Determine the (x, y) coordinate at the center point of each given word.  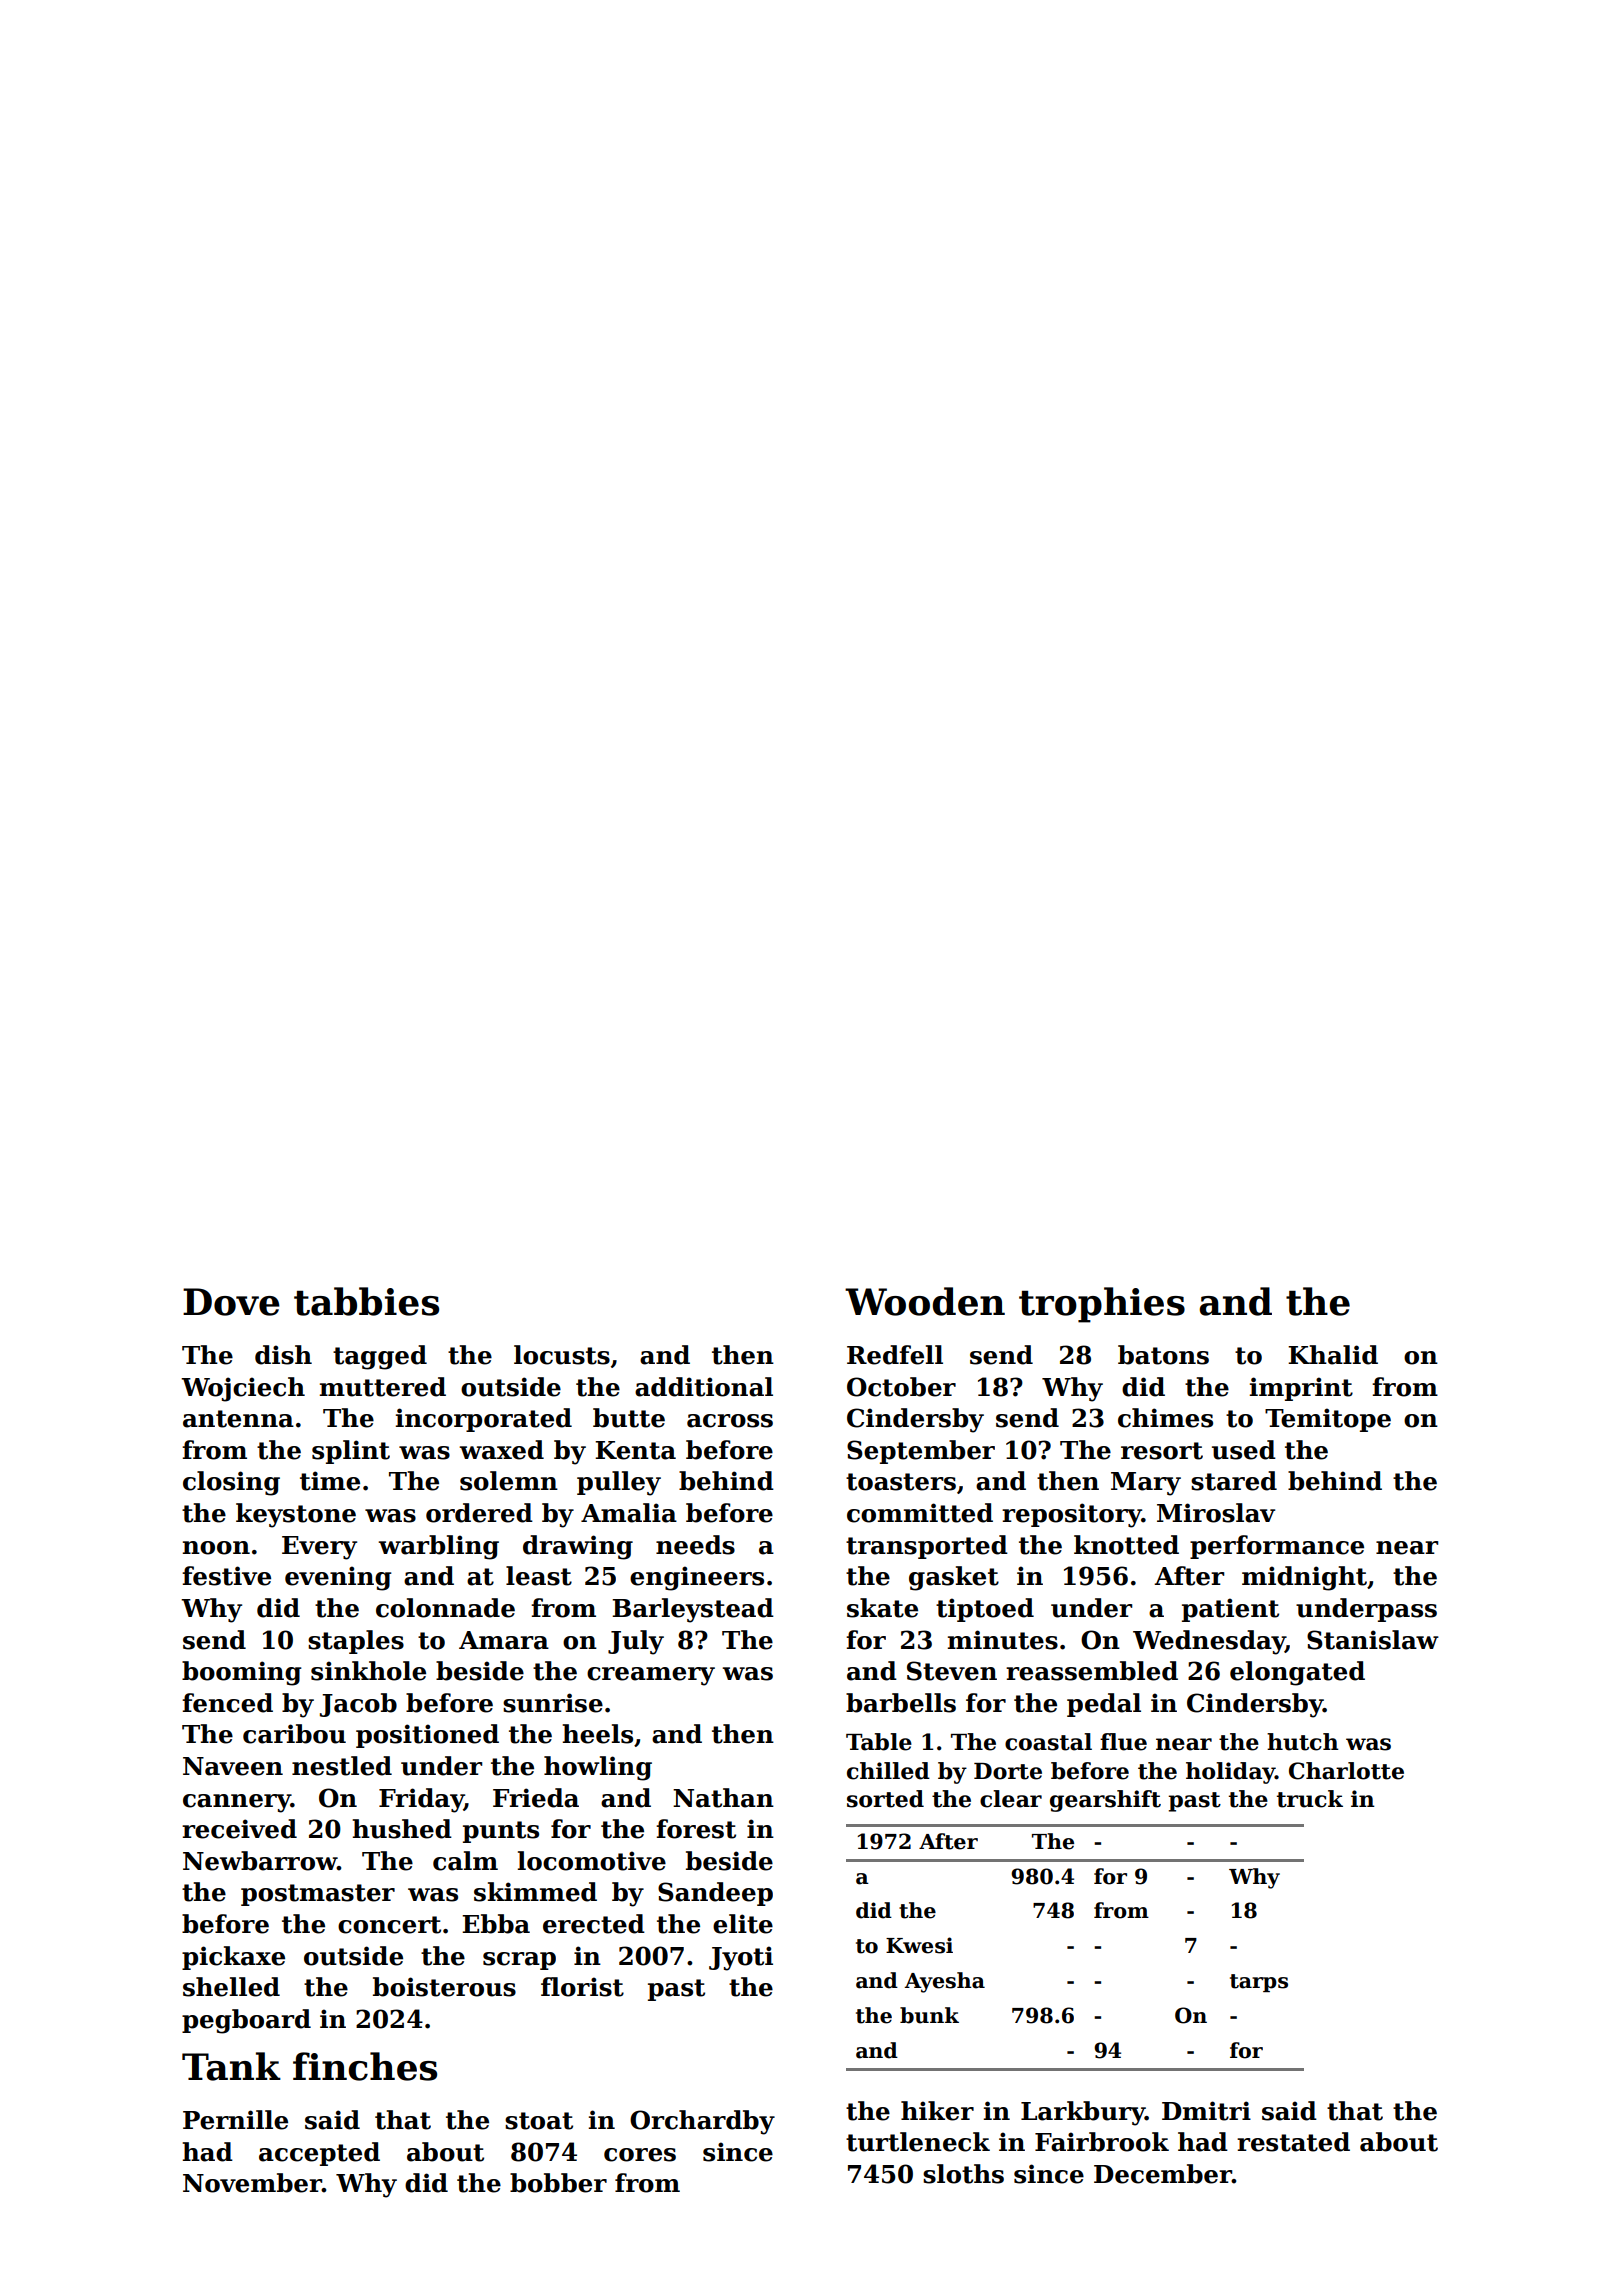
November (252, 2183)
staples (356, 1642)
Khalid (1333, 1355)
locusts (562, 1355)
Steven (952, 1671)
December (1163, 2174)
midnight (1304, 1578)
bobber (558, 2183)
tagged (380, 1357)
